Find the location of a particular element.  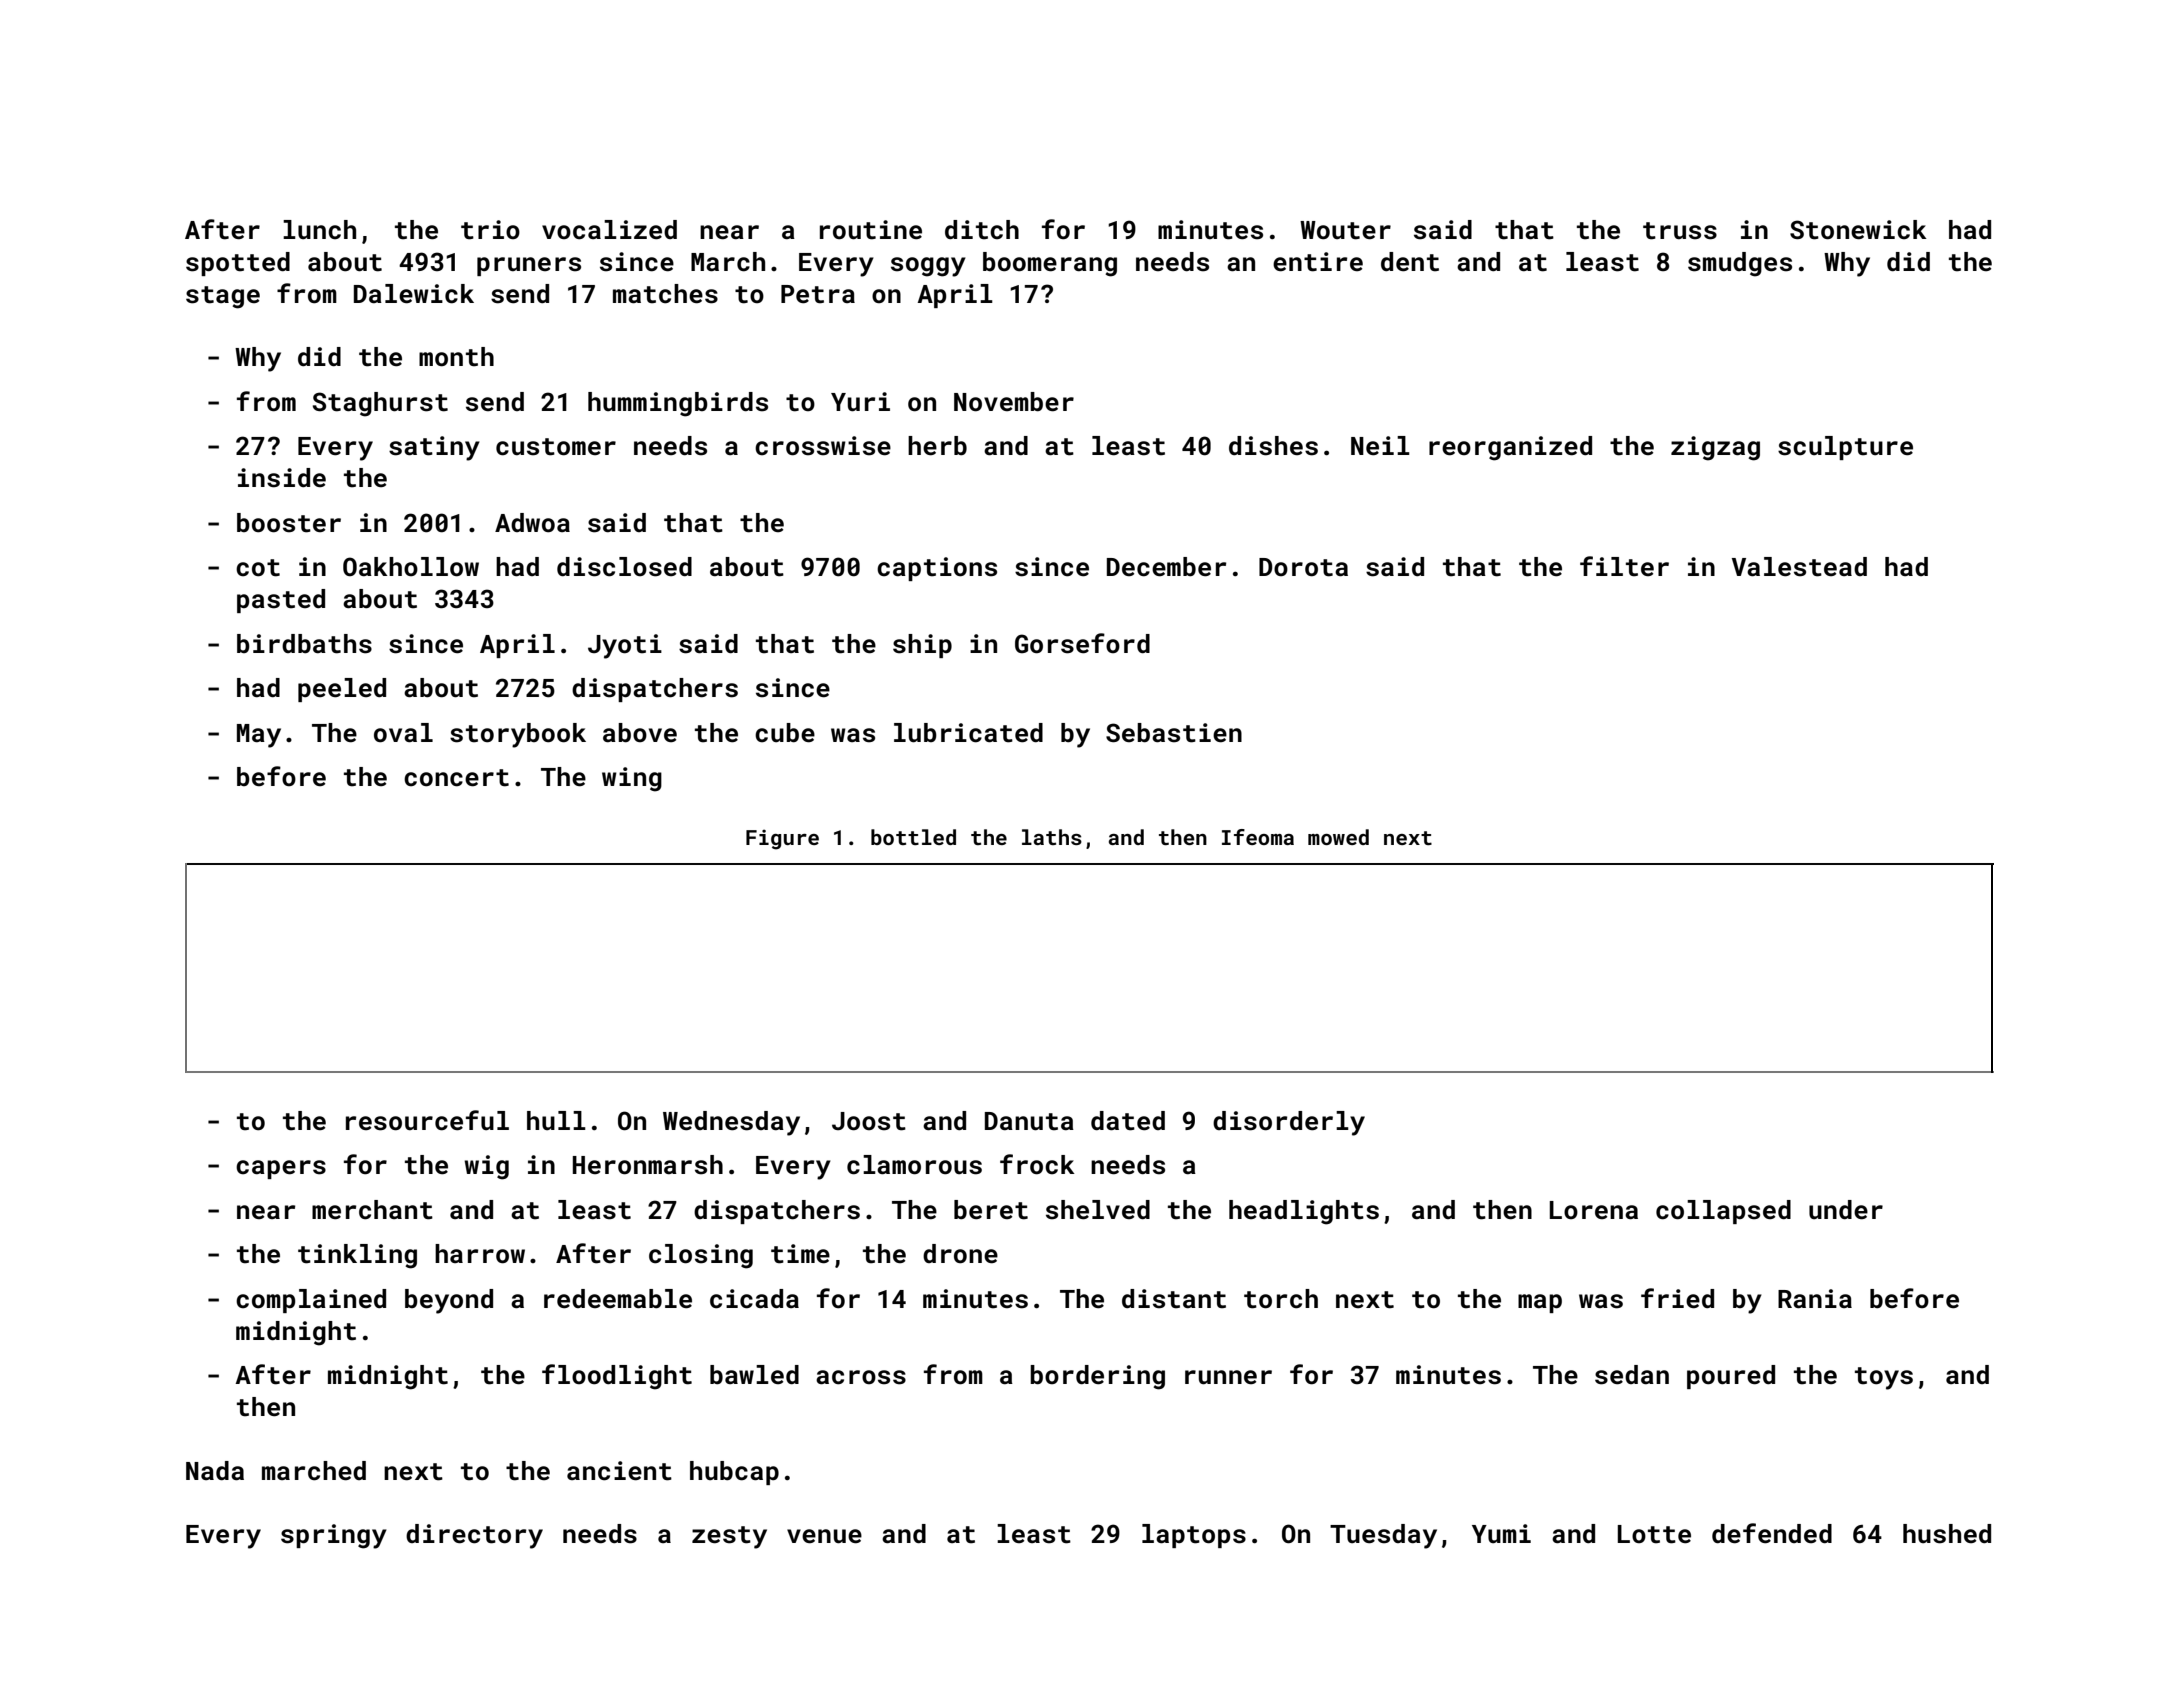

drone is located at coordinates (960, 1254).
